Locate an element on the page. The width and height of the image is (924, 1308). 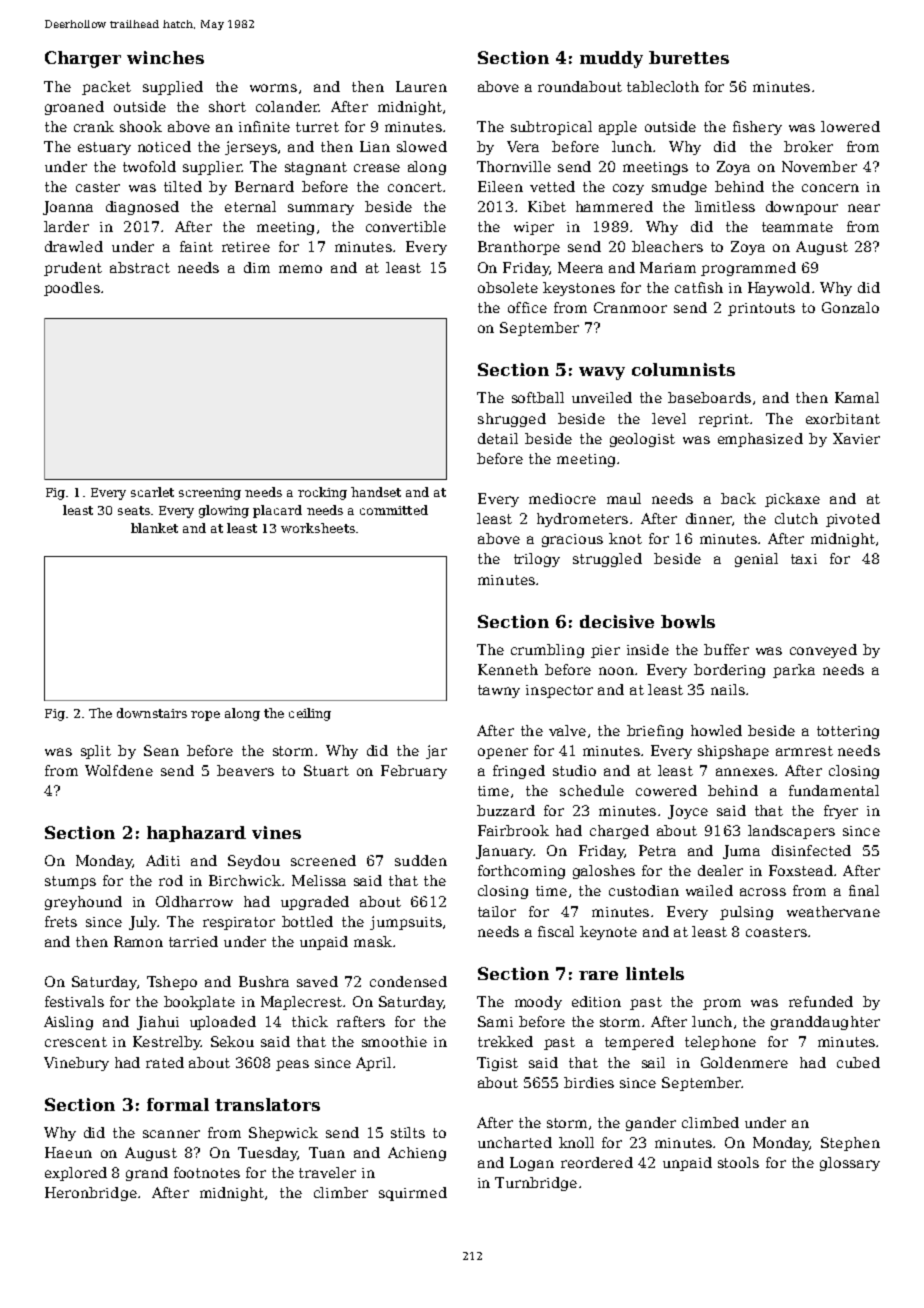
Gonzalo is located at coordinates (850, 307).
